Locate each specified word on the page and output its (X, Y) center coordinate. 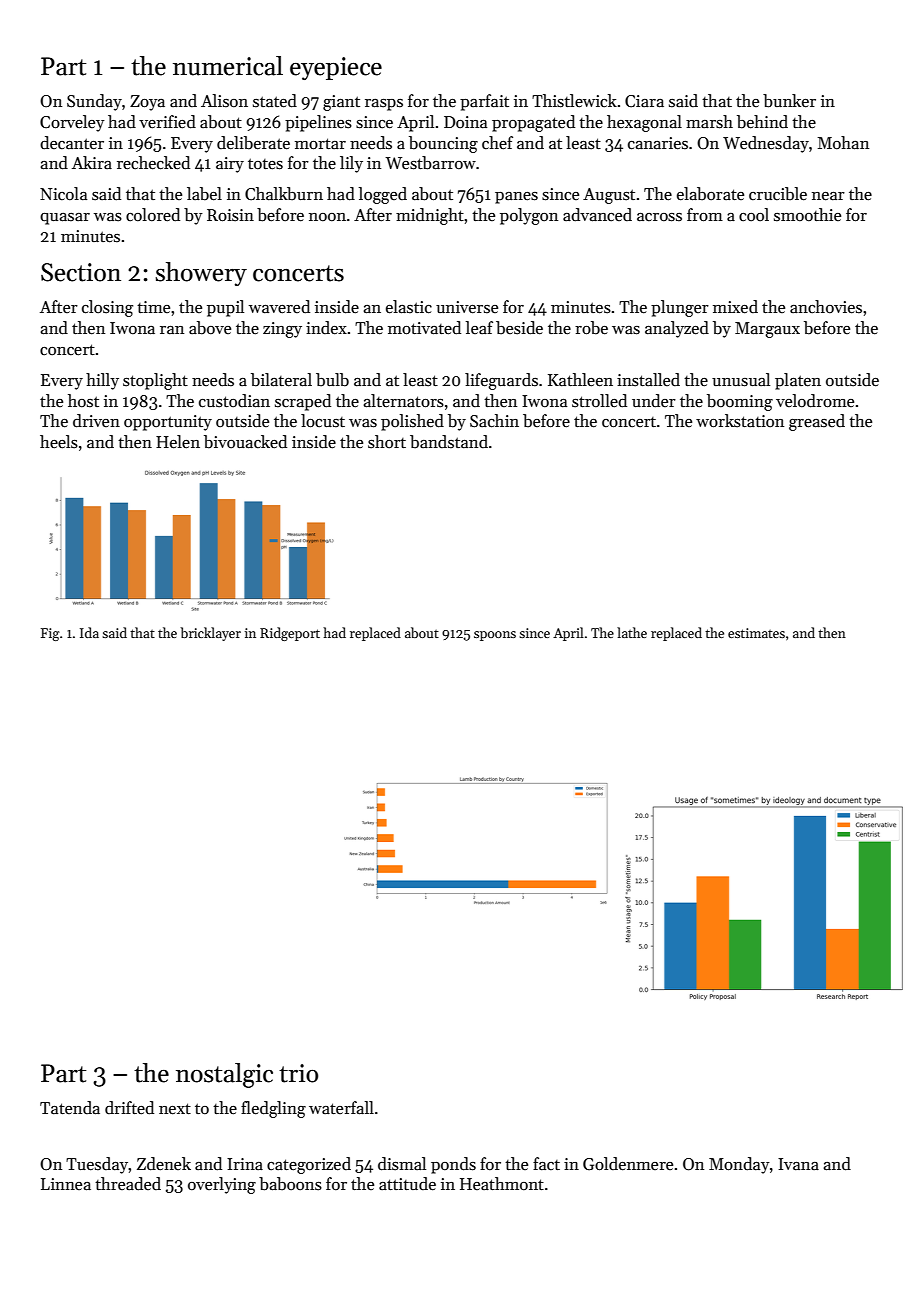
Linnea (66, 1184)
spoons (495, 636)
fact (546, 1164)
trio (298, 1073)
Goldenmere (628, 1164)
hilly (102, 381)
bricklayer (210, 634)
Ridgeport (290, 634)
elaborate (710, 194)
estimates (756, 633)
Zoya (147, 103)
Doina (465, 122)
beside (519, 328)
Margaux (767, 330)
